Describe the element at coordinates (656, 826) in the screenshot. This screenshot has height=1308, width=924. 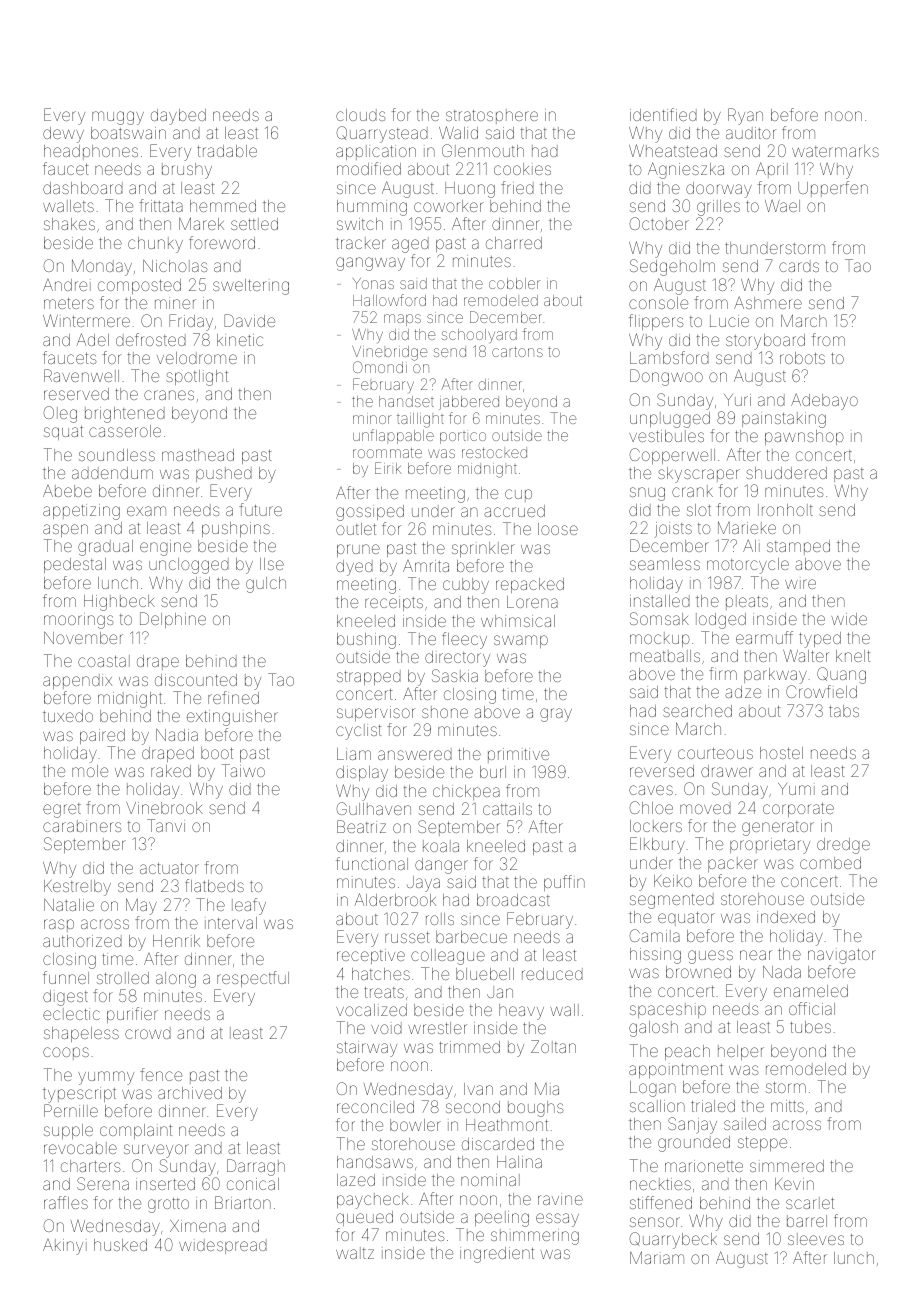
I see `lockers` at that location.
